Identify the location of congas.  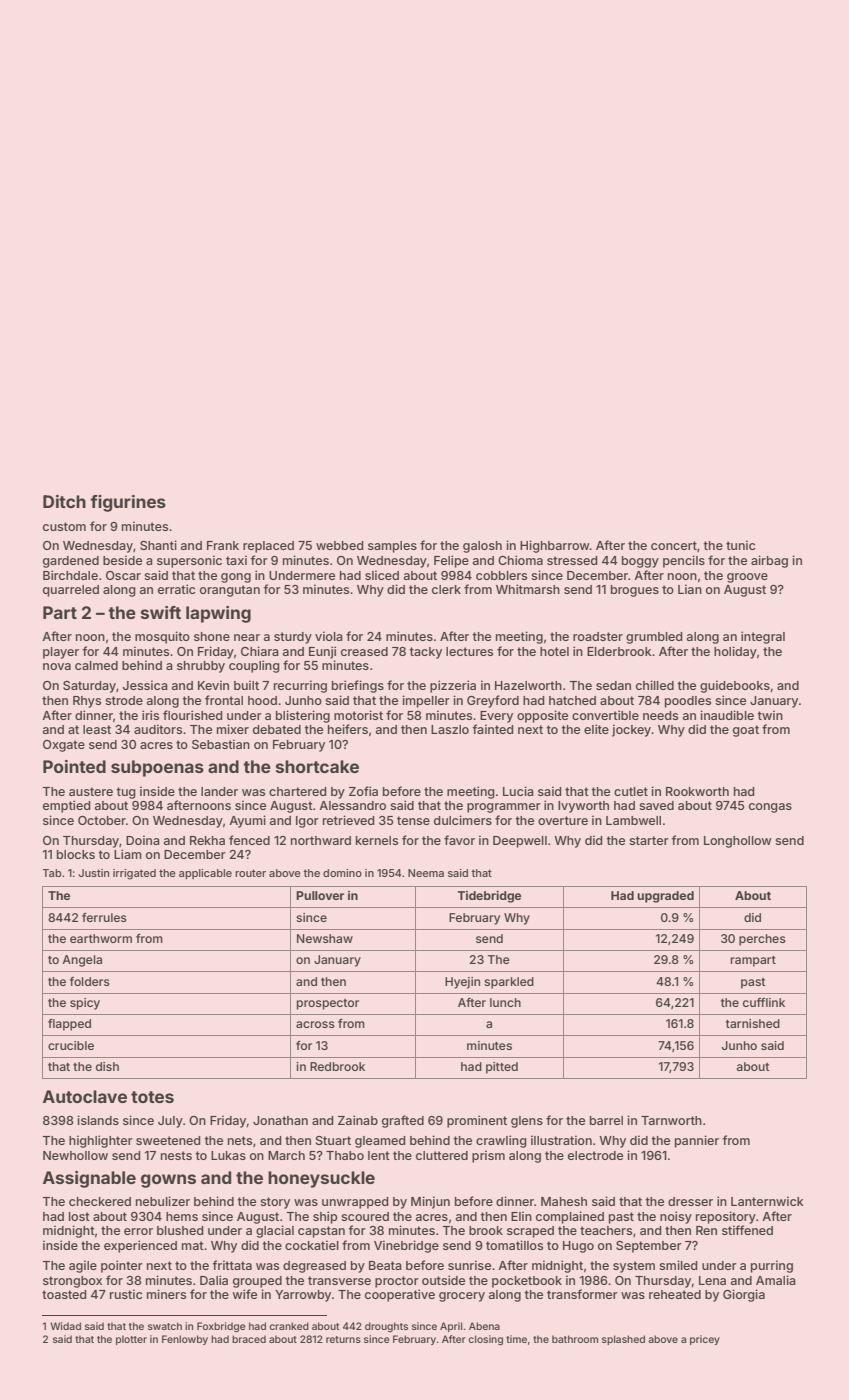
(770, 808).
